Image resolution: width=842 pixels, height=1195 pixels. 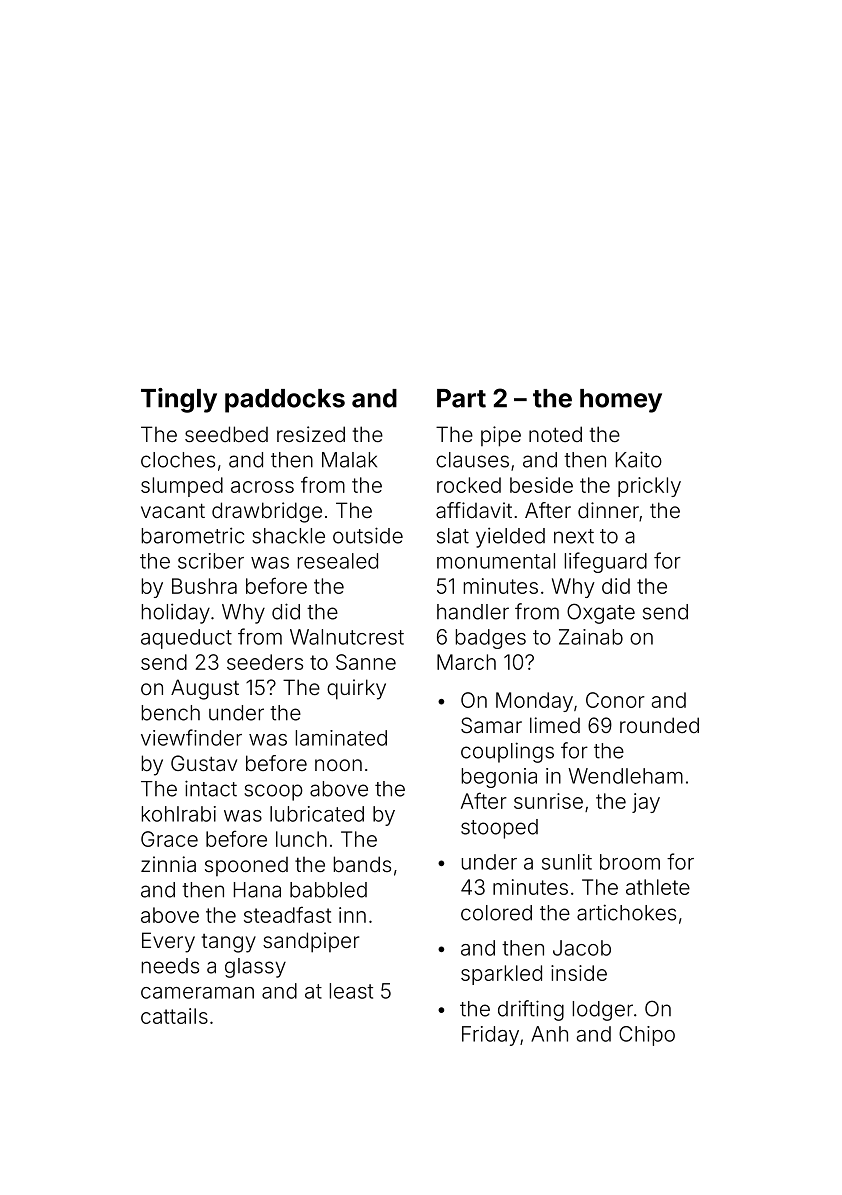 What do you see at coordinates (168, 864) in the screenshot?
I see `zinnia` at bounding box center [168, 864].
